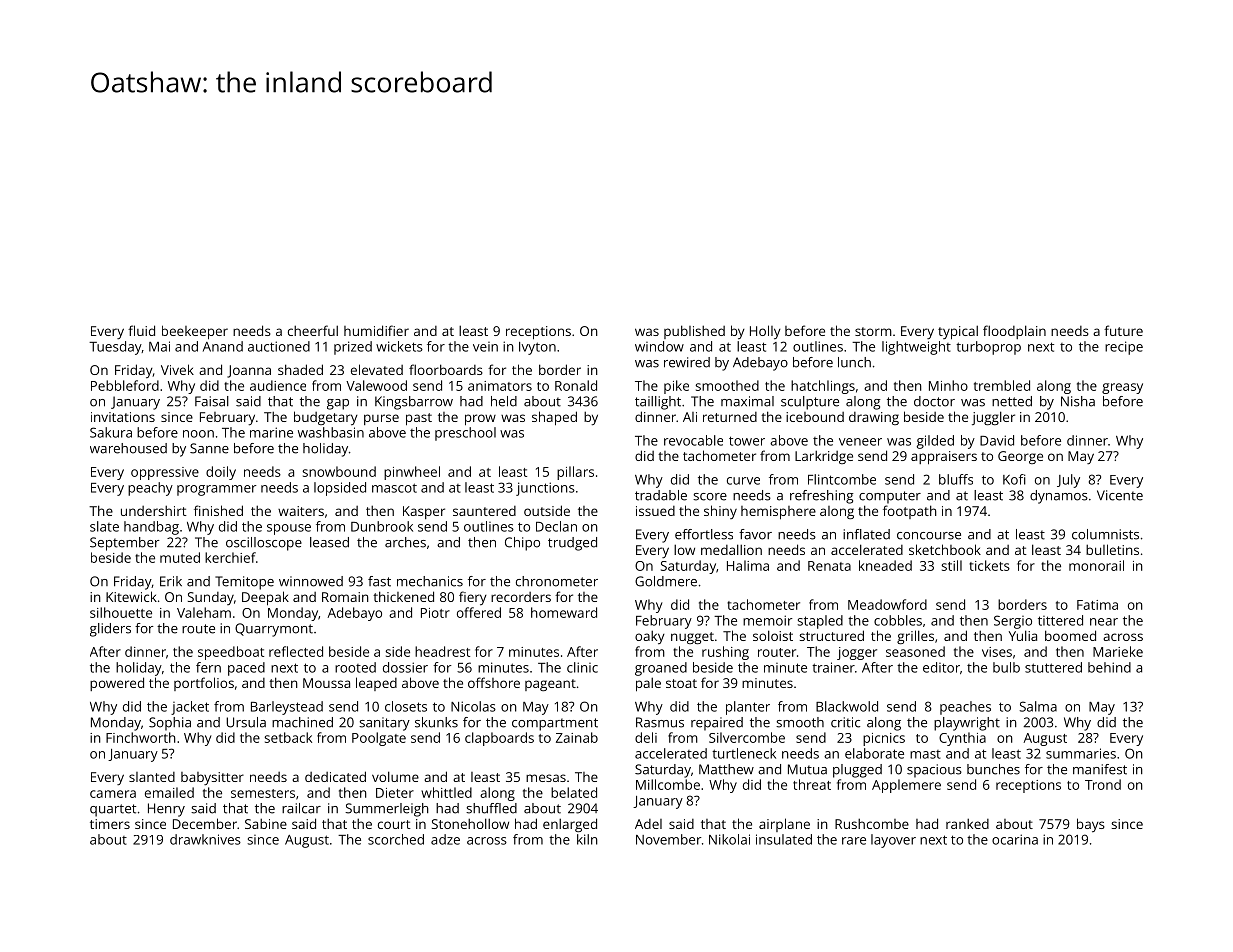 This screenshot has width=1233, height=952. Describe the element at coordinates (582, 667) in the screenshot. I see `clinic` at that location.
